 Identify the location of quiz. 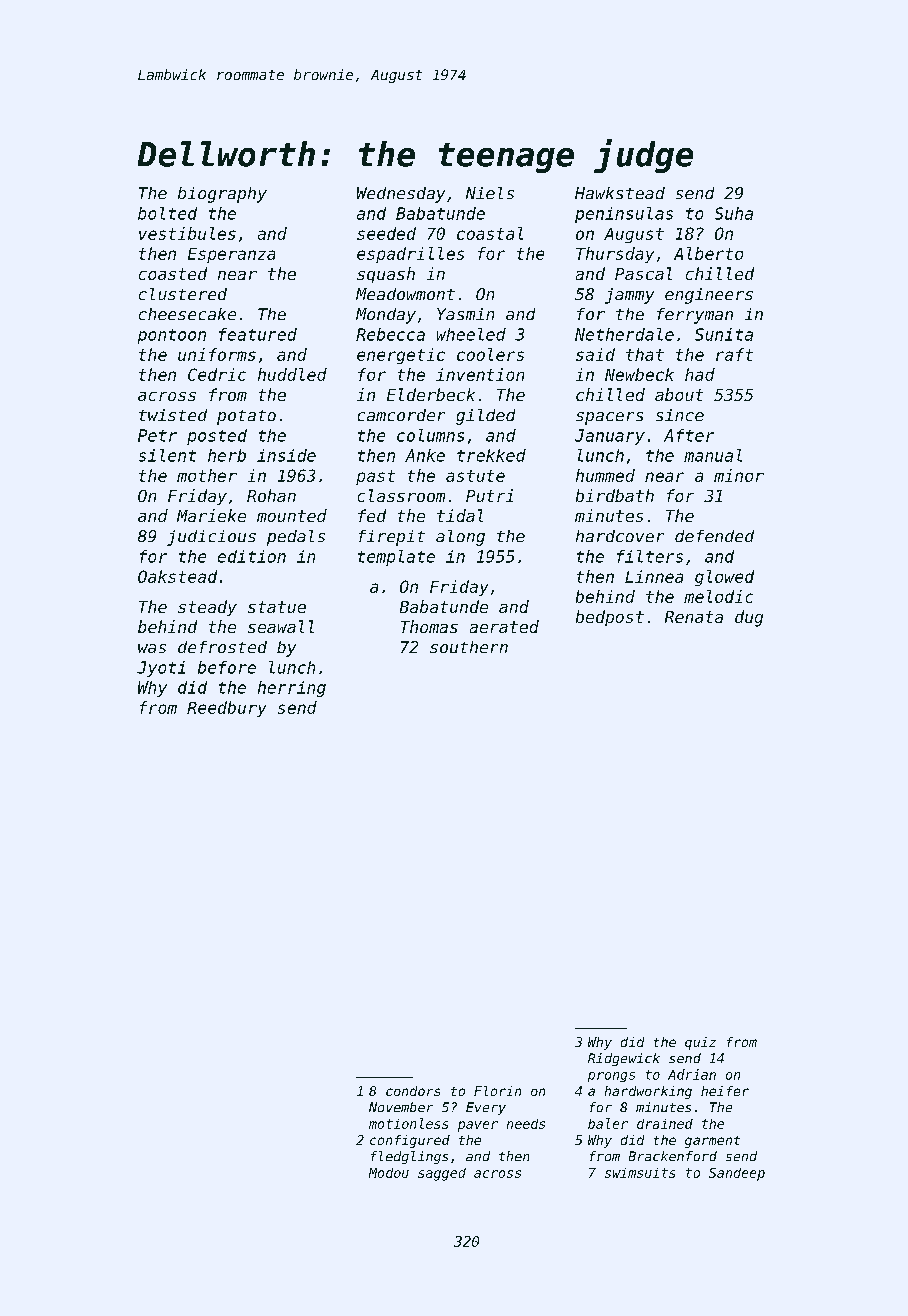
(700, 1043).
